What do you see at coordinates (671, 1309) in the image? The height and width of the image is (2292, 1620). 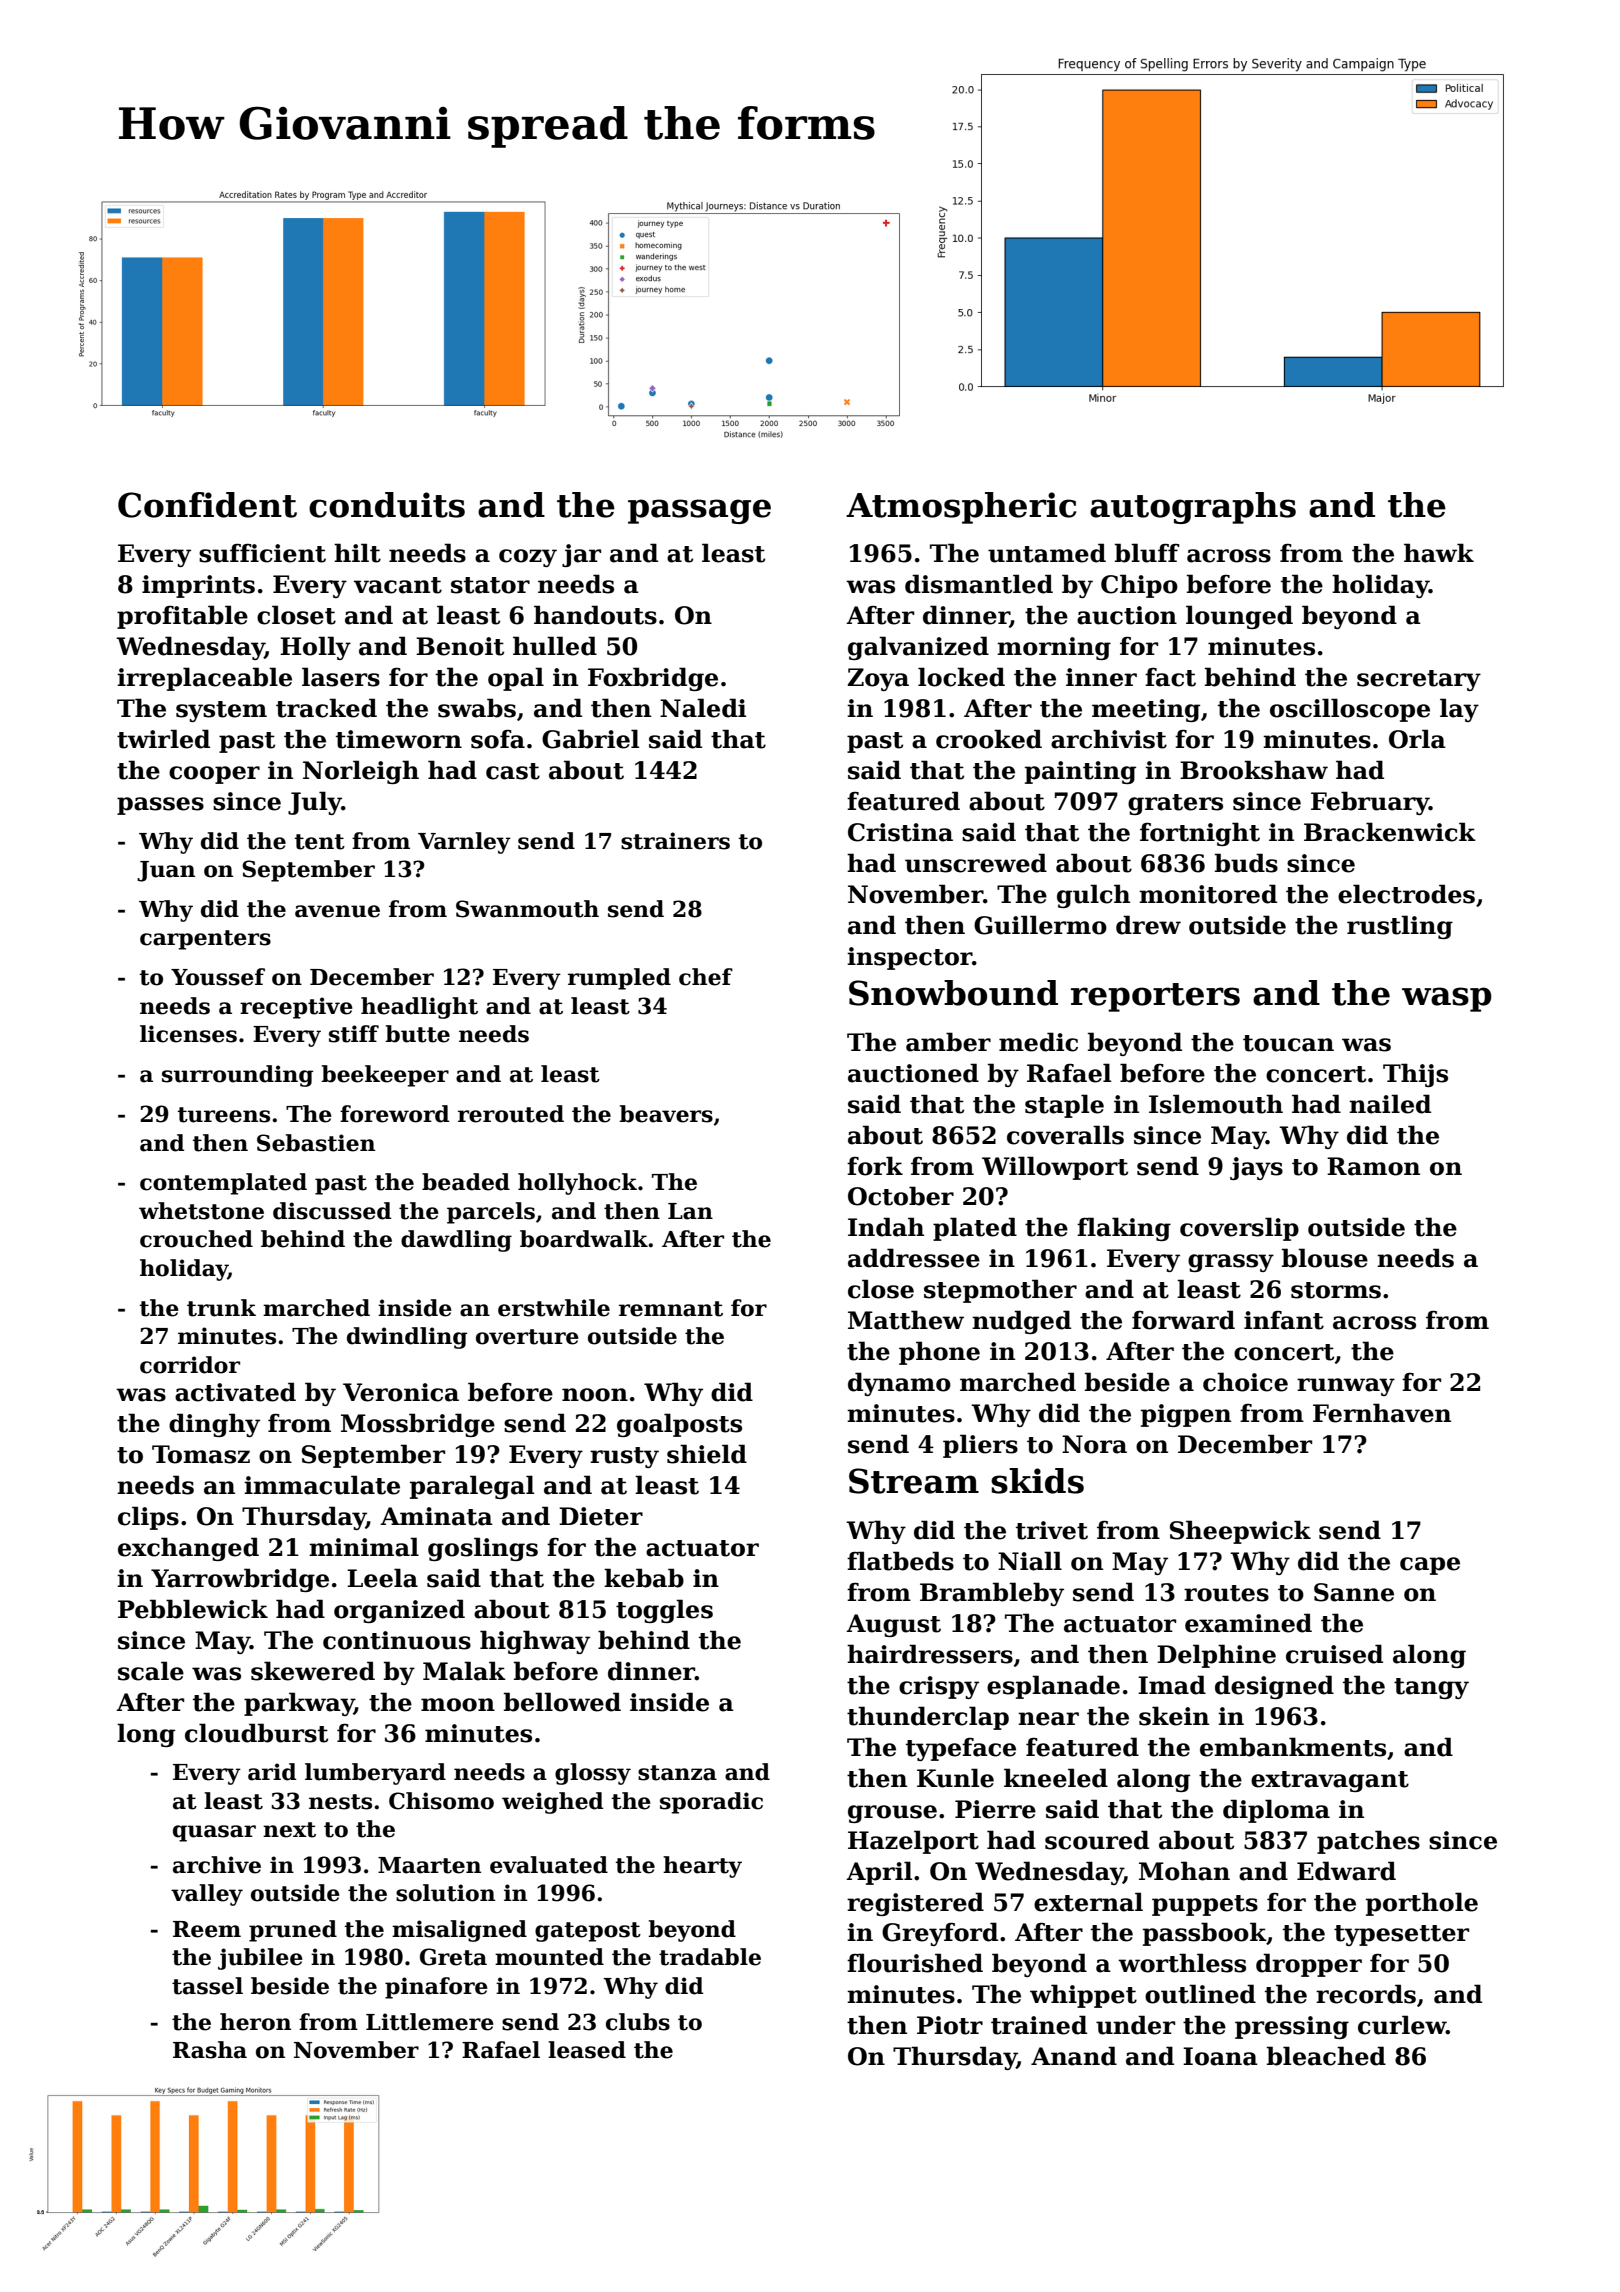 I see `remnant` at bounding box center [671, 1309].
